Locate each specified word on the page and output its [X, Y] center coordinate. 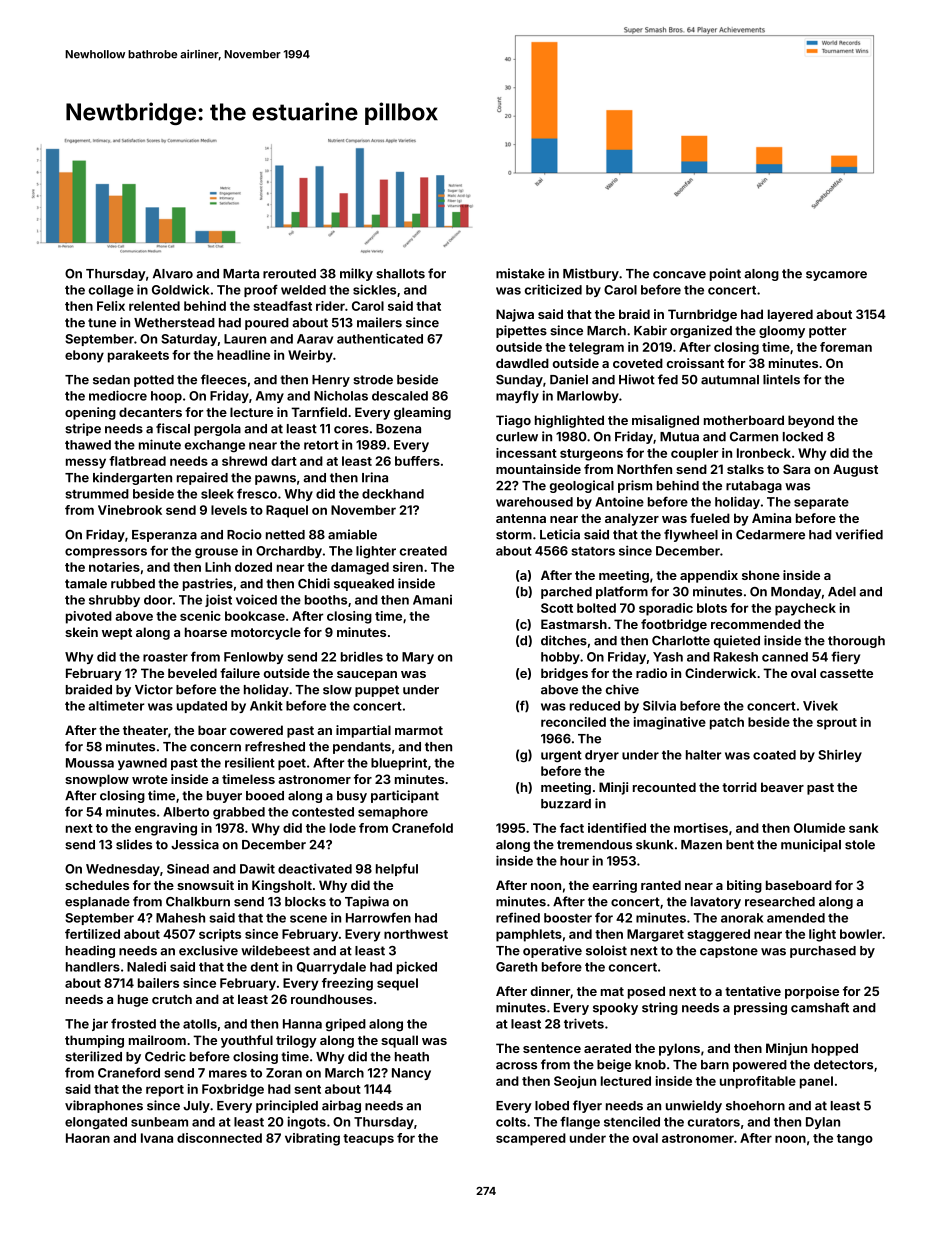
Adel [842, 592]
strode [373, 380]
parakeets [138, 356]
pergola [217, 430]
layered [790, 315]
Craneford [129, 1073]
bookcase [255, 616]
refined [518, 917]
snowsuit [205, 885]
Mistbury [591, 274]
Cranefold [422, 828]
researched [780, 902]
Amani [432, 600]
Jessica [195, 844]
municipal [811, 845]
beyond [811, 421]
